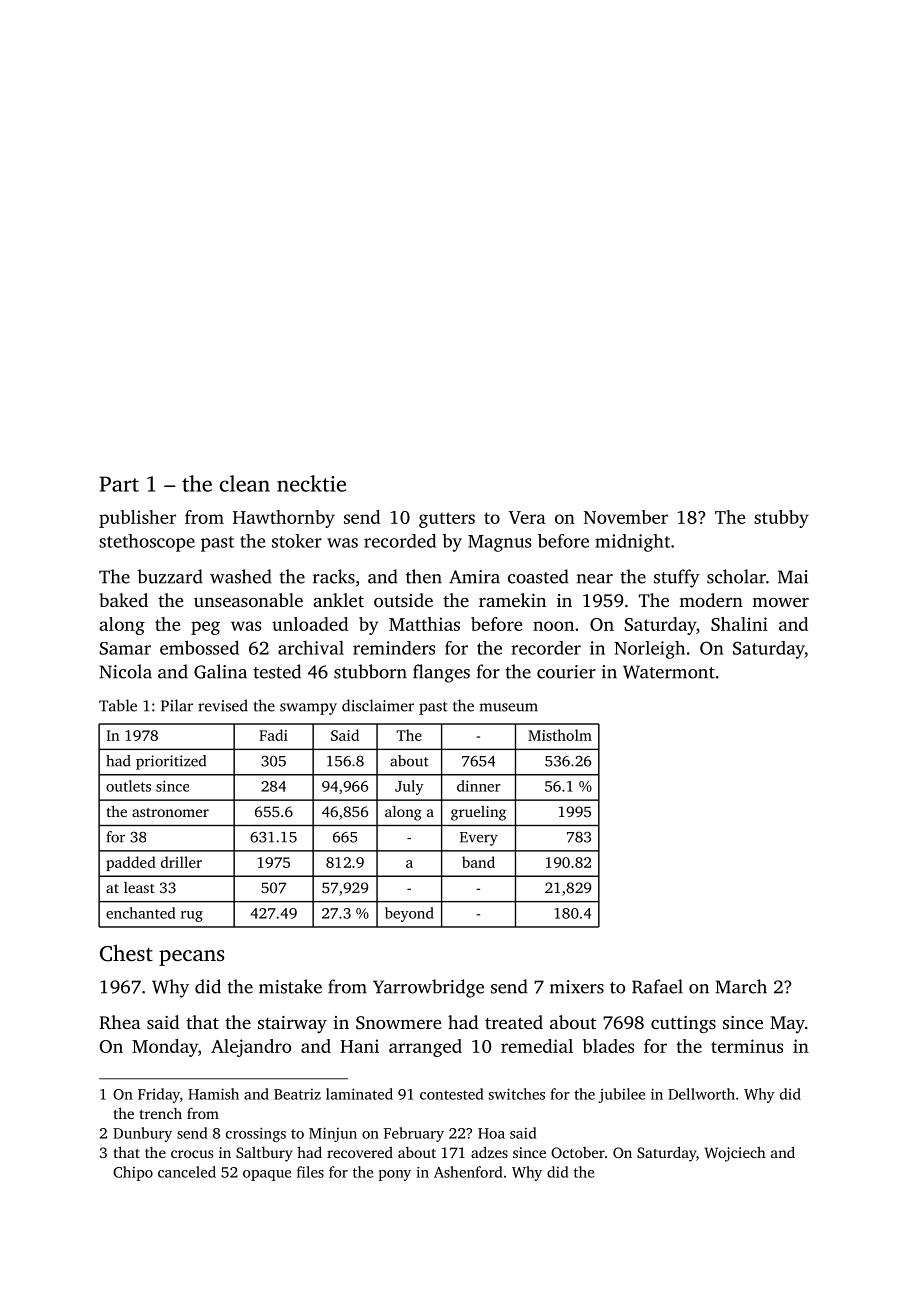  Describe the element at coordinates (128, 786) in the screenshot. I see `outlets` at that location.
